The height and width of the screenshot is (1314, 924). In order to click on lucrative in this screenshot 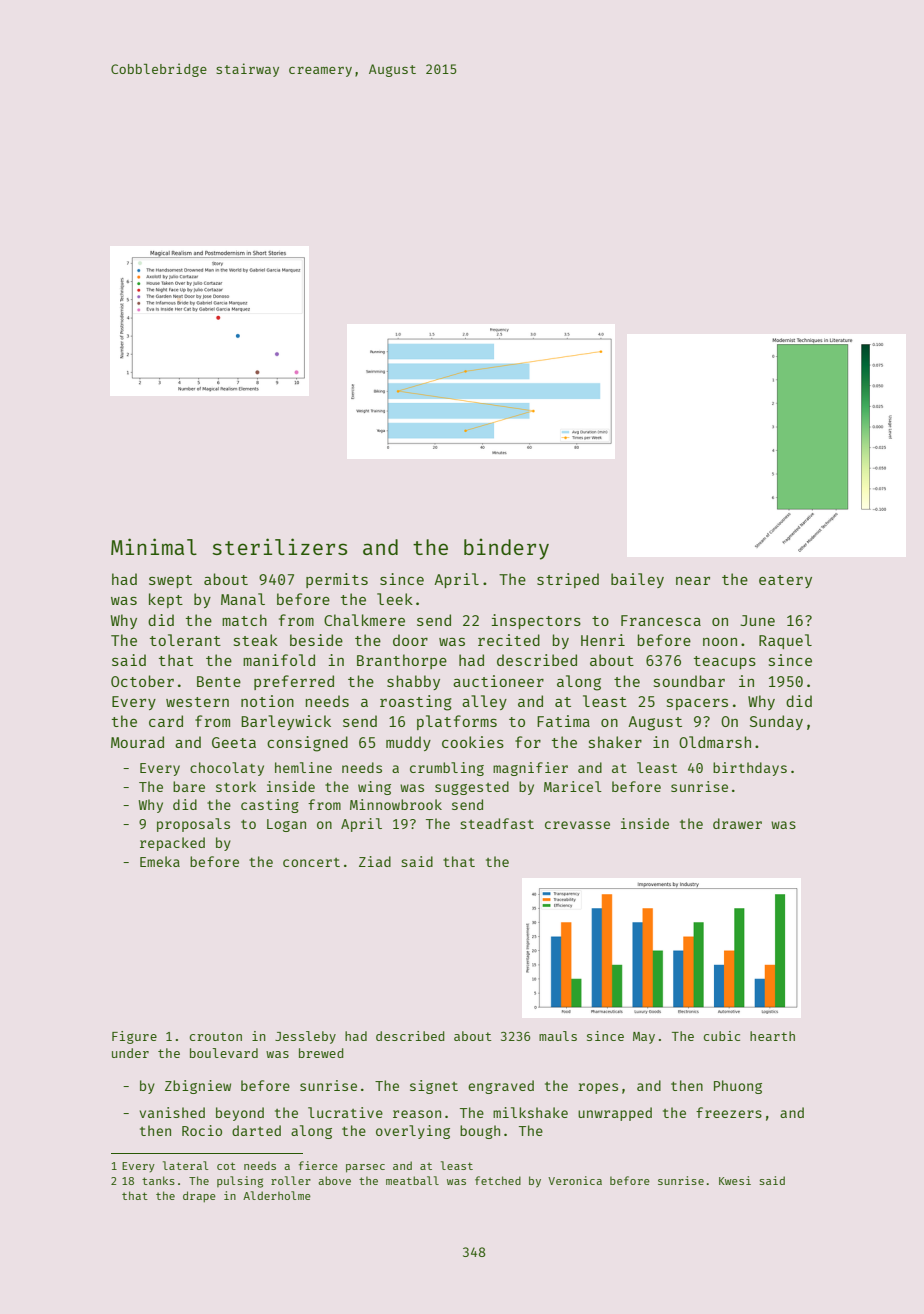, I will do `click(345, 1112)`.
